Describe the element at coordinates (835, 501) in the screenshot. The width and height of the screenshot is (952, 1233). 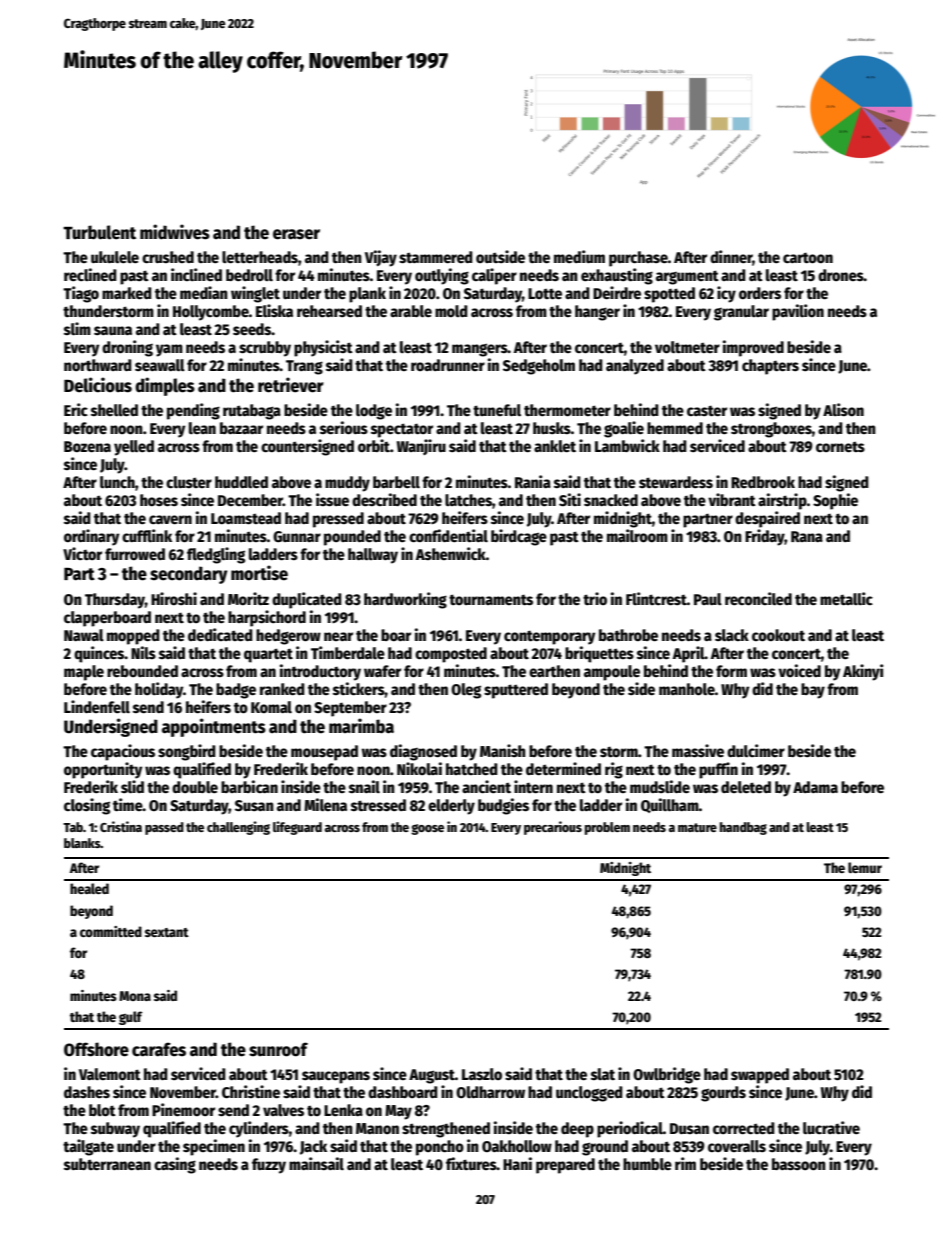
I see `Sophie` at that location.
